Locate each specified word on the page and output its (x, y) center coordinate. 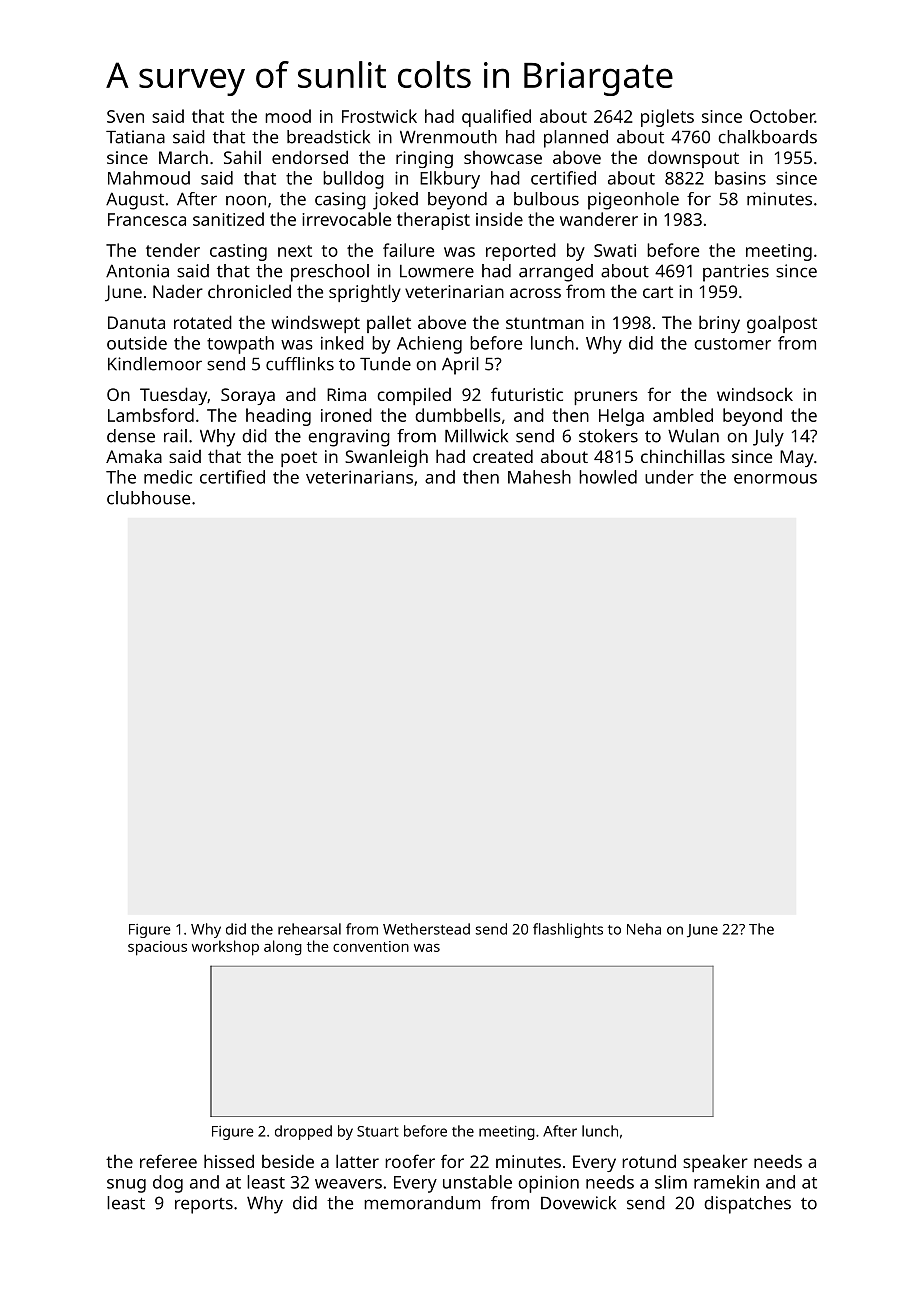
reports (204, 1206)
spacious (157, 948)
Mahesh (539, 477)
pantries (736, 273)
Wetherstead (426, 929)
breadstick (328, 137)
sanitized (228, 219)
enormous (775, 479)
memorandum (422, 1203)
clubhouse (148, 498)
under (669, 477)
